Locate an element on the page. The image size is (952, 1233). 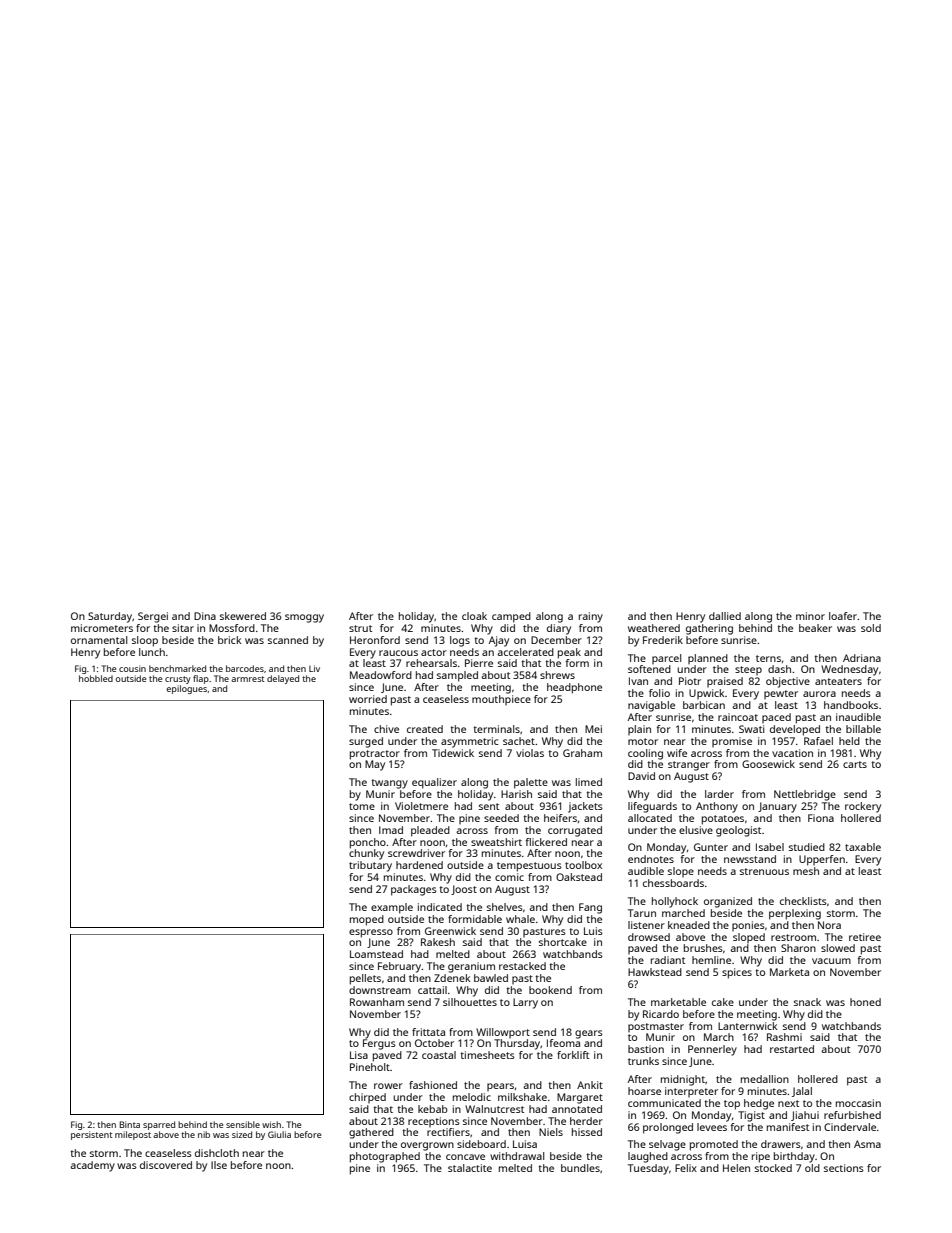
chirped is located at coordinates (367, 1098).
